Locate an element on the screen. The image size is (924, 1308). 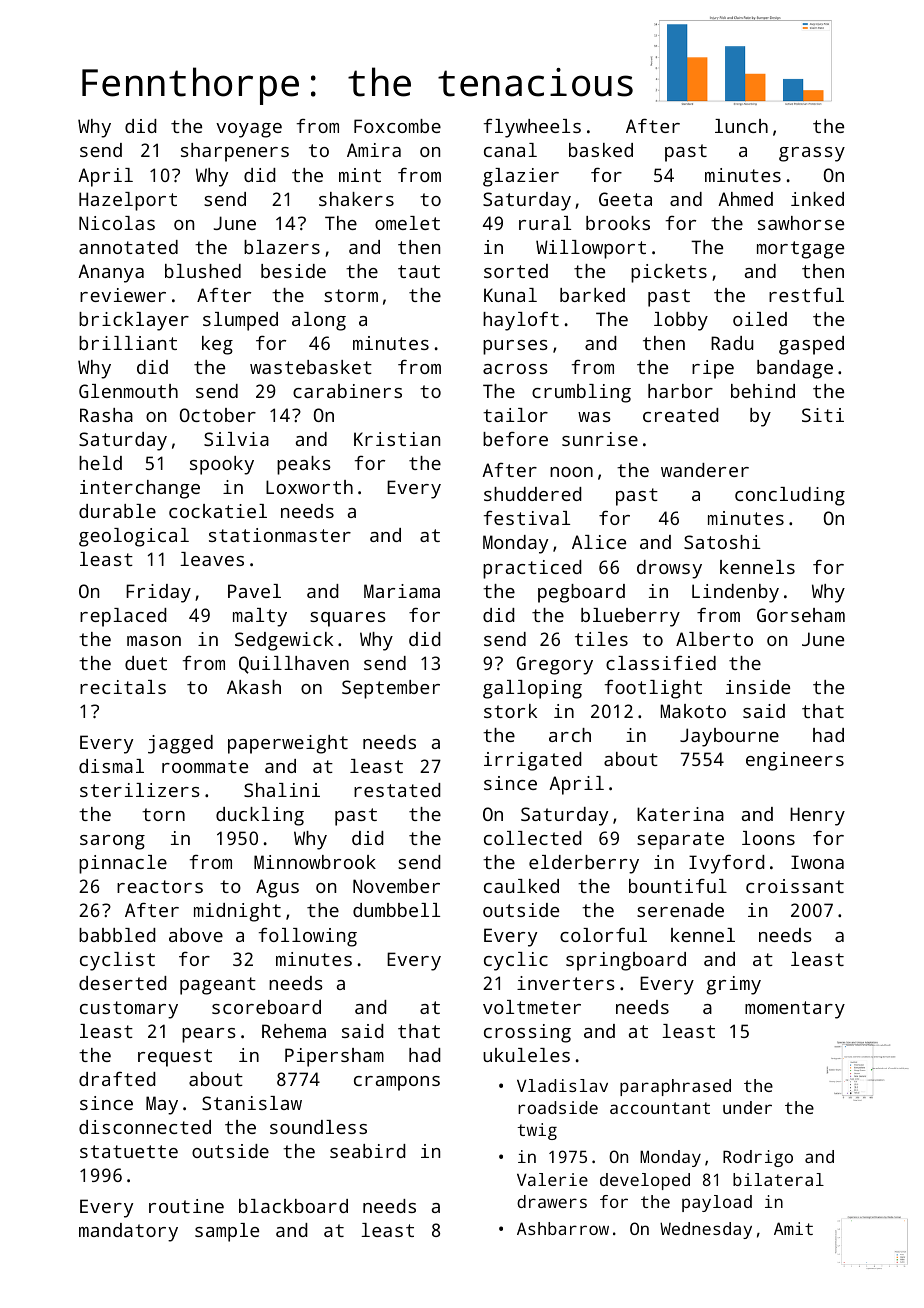
Nicolas is located at coordinates (117, 223).
